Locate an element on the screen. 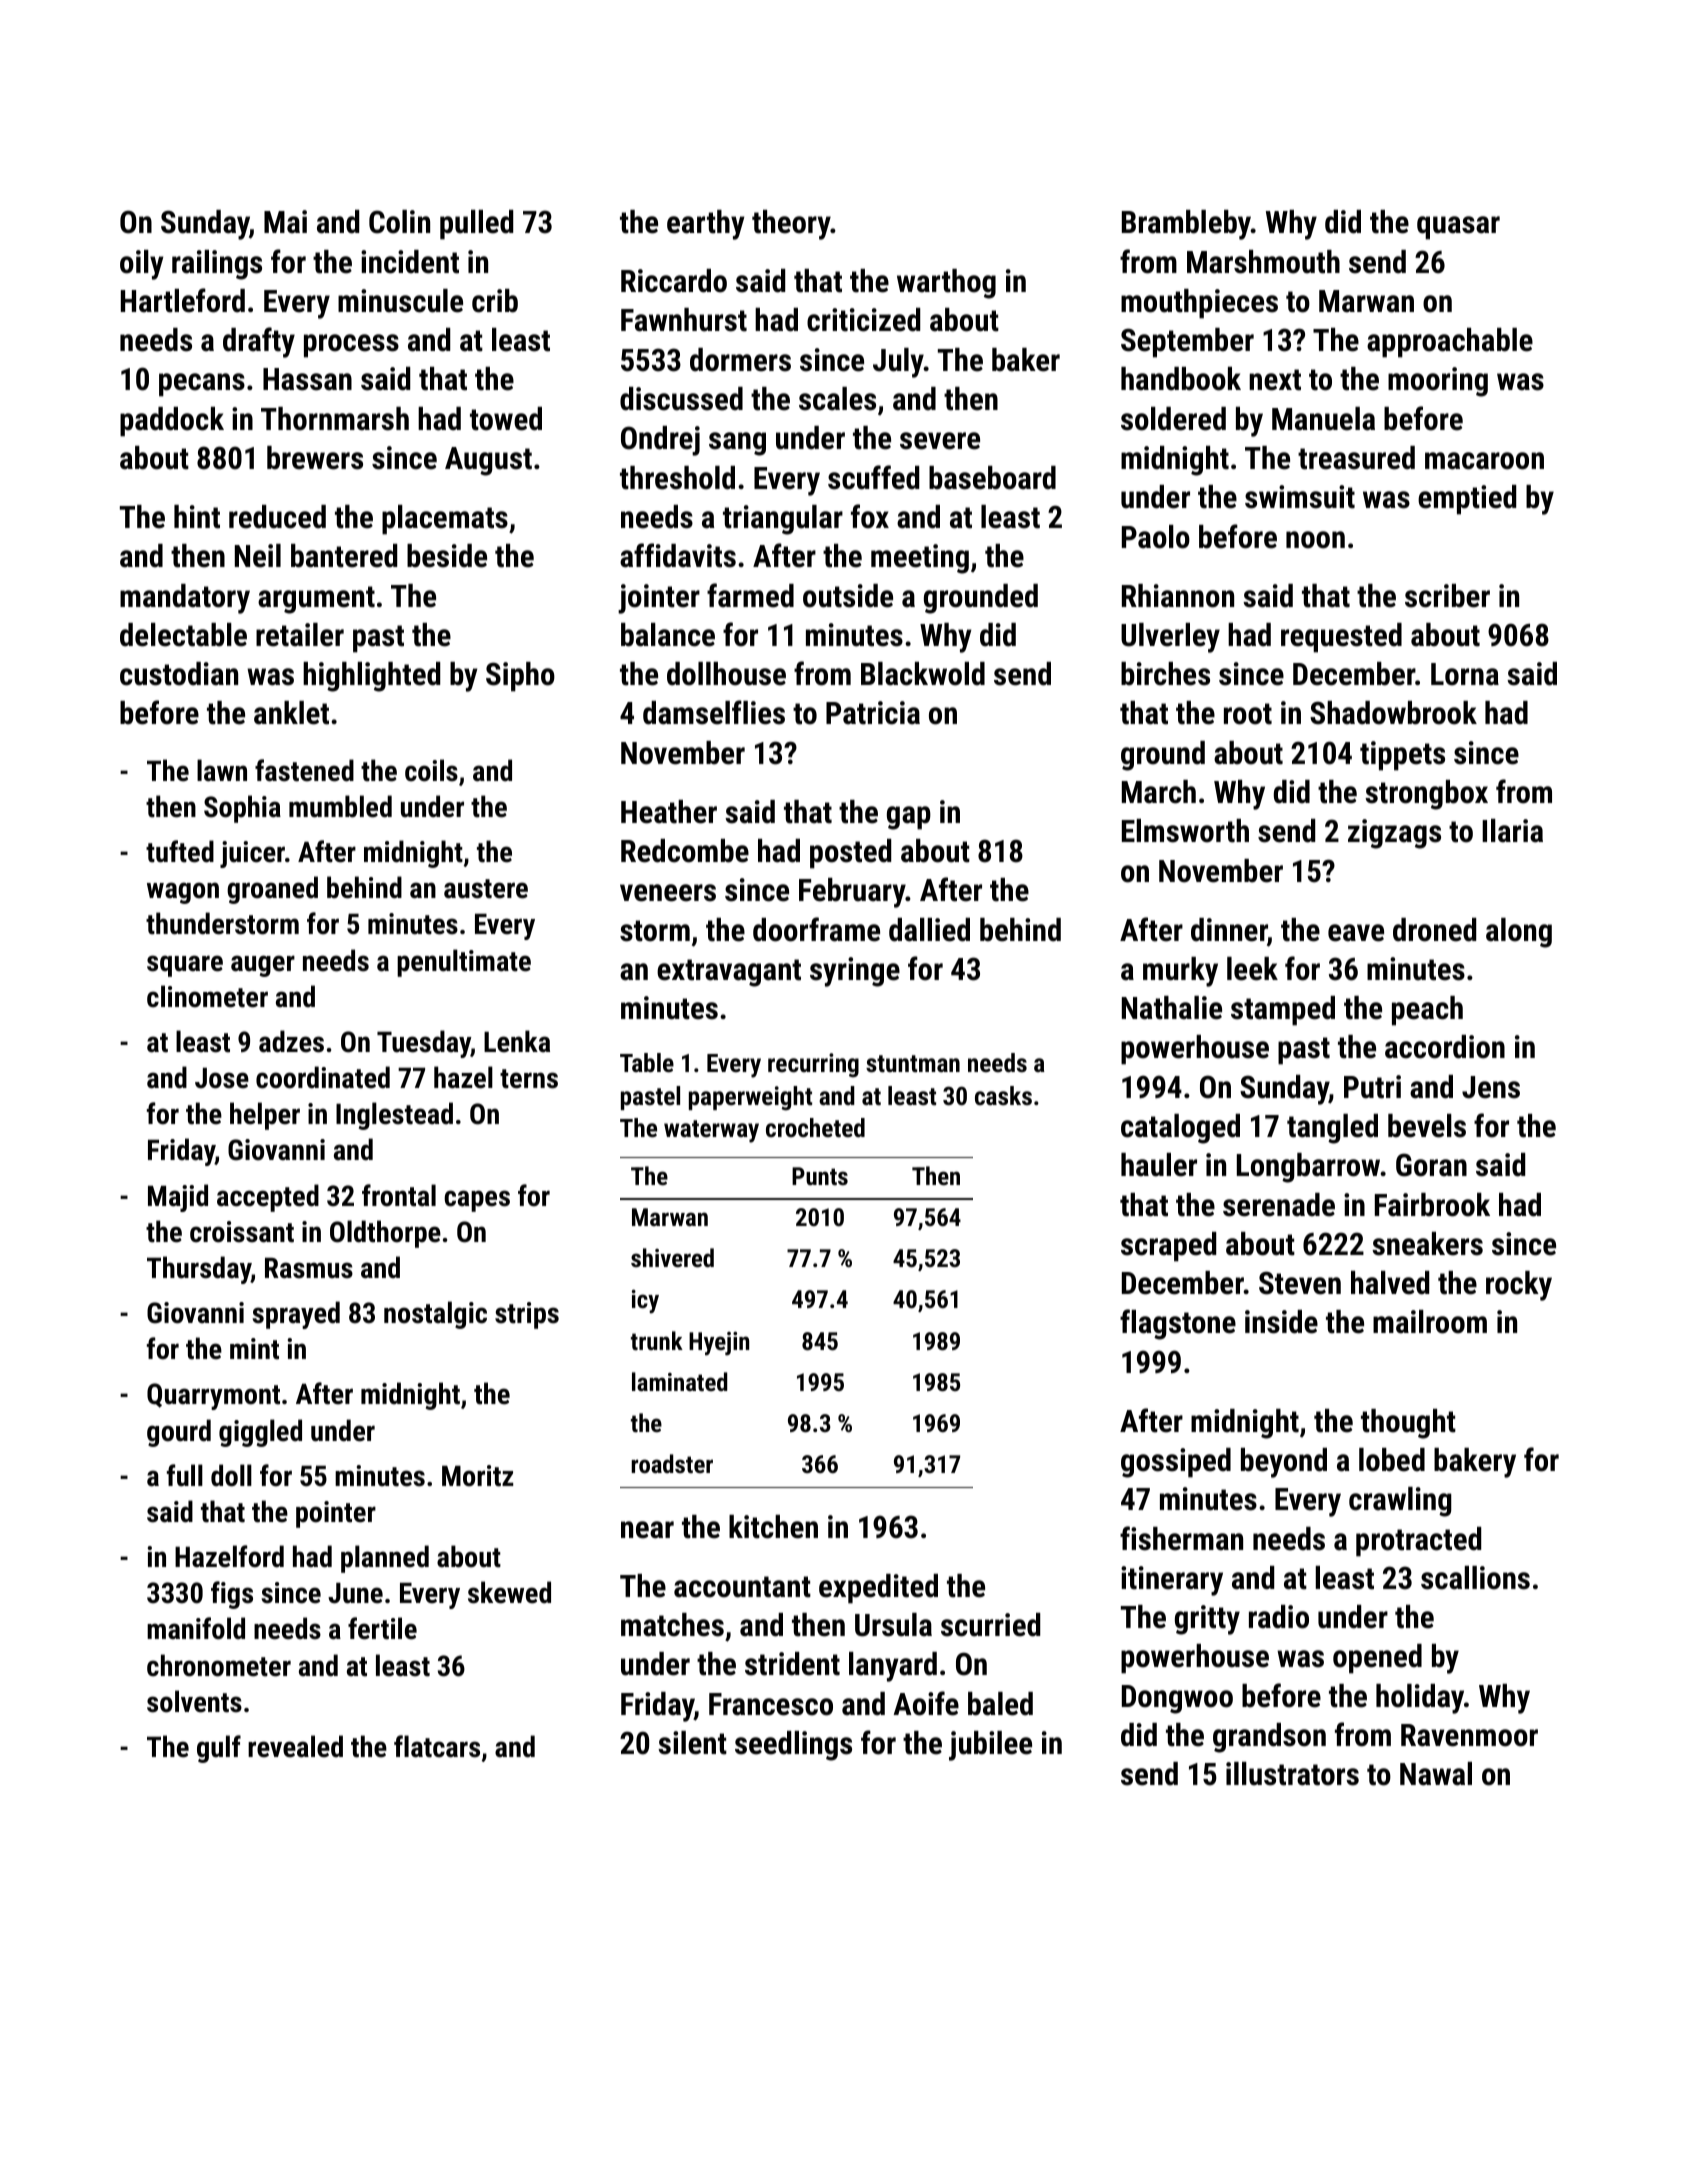 This screenshot has height=2178, width=1683. warthog is located at coordinates (946, 284).
